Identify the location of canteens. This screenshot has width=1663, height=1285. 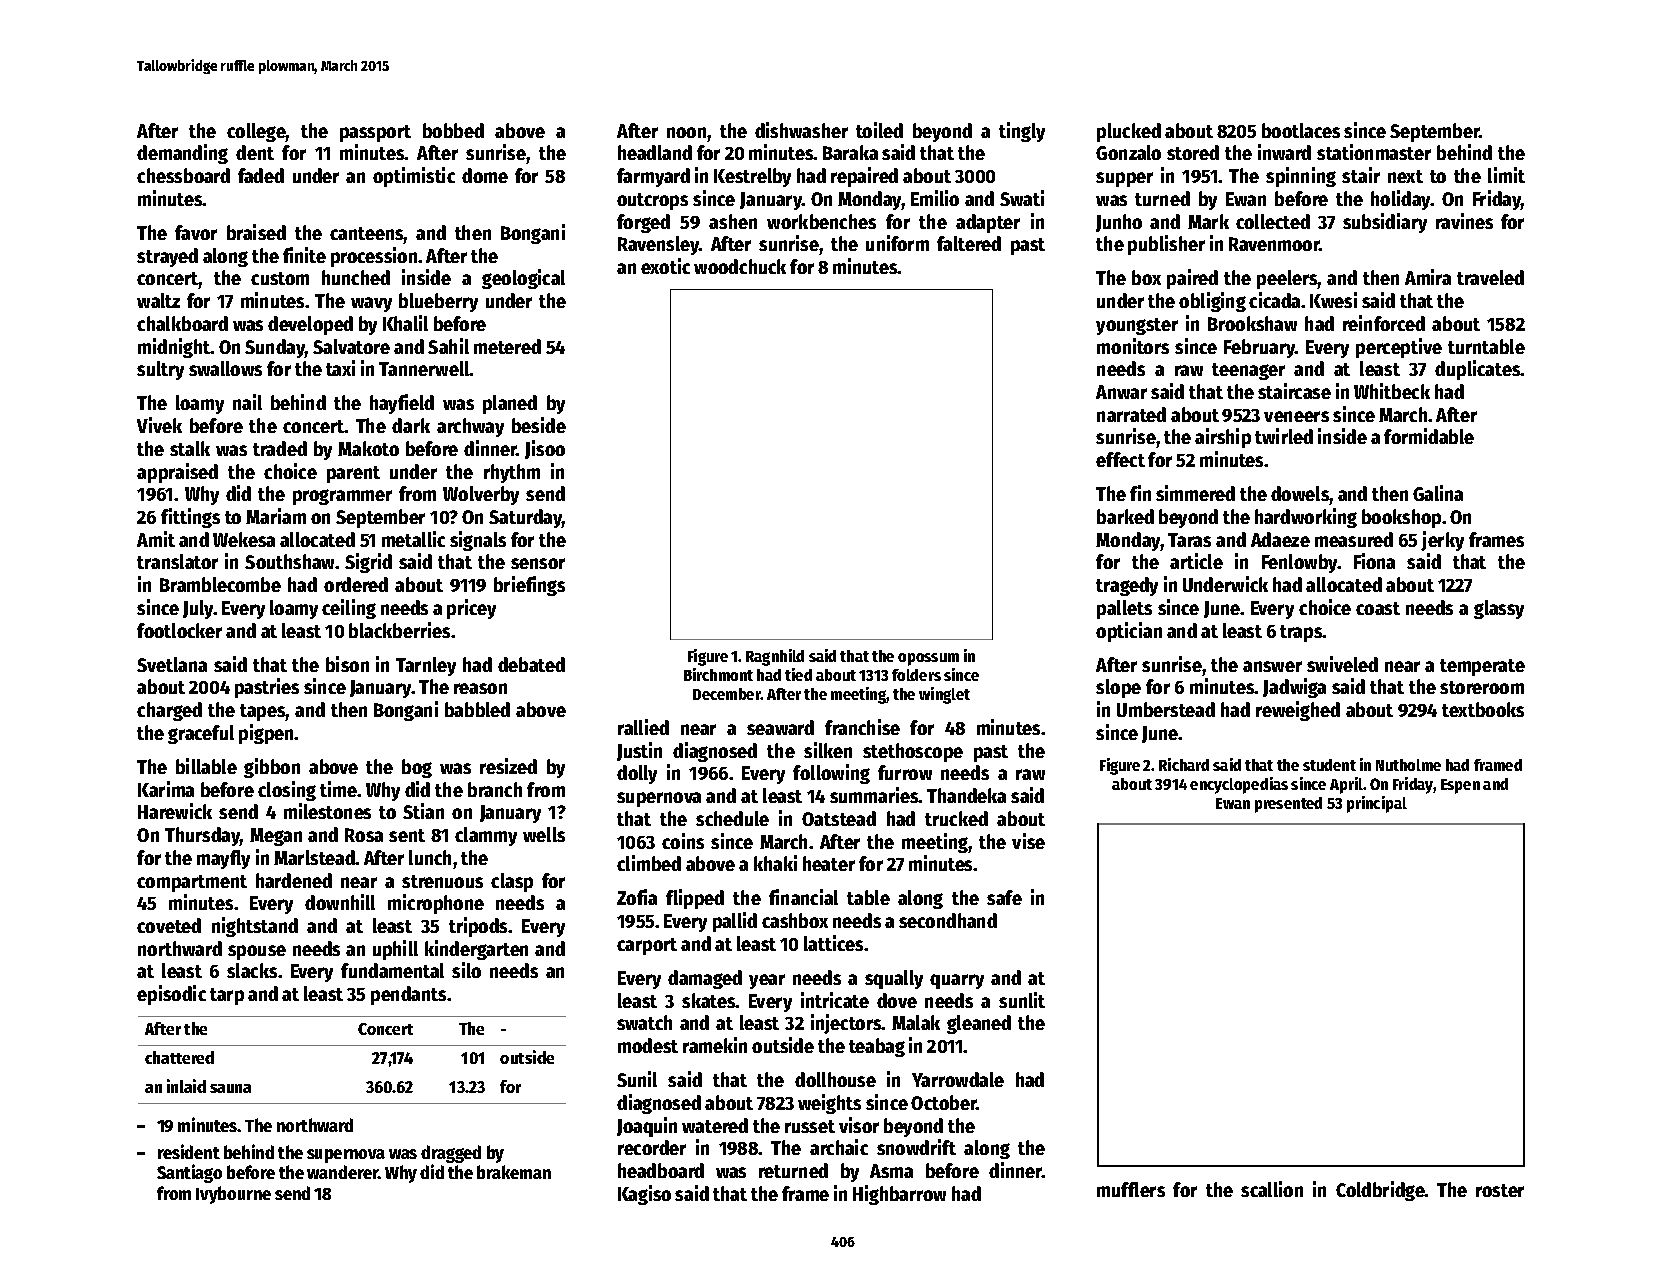
(367, 233).
